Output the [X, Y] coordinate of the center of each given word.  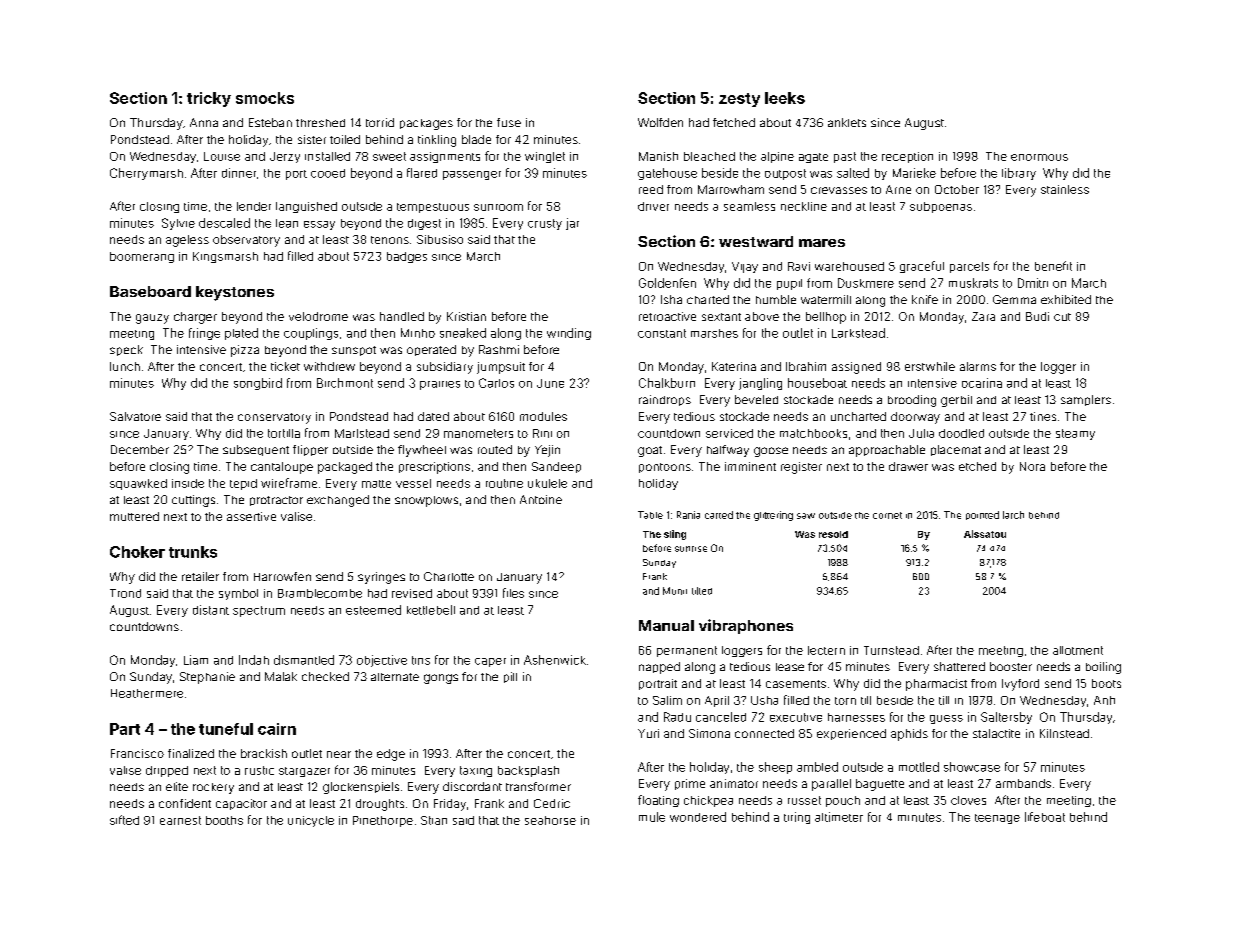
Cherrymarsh [146, 174]
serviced [729, 433]
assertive [251, 516]
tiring [797, 818]
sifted [124, 820]
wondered [698, 817]
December [140, 449]
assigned [856, 368]
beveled [756, 399]
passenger [472, 175]
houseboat [817, 383]
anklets [847, 122]
